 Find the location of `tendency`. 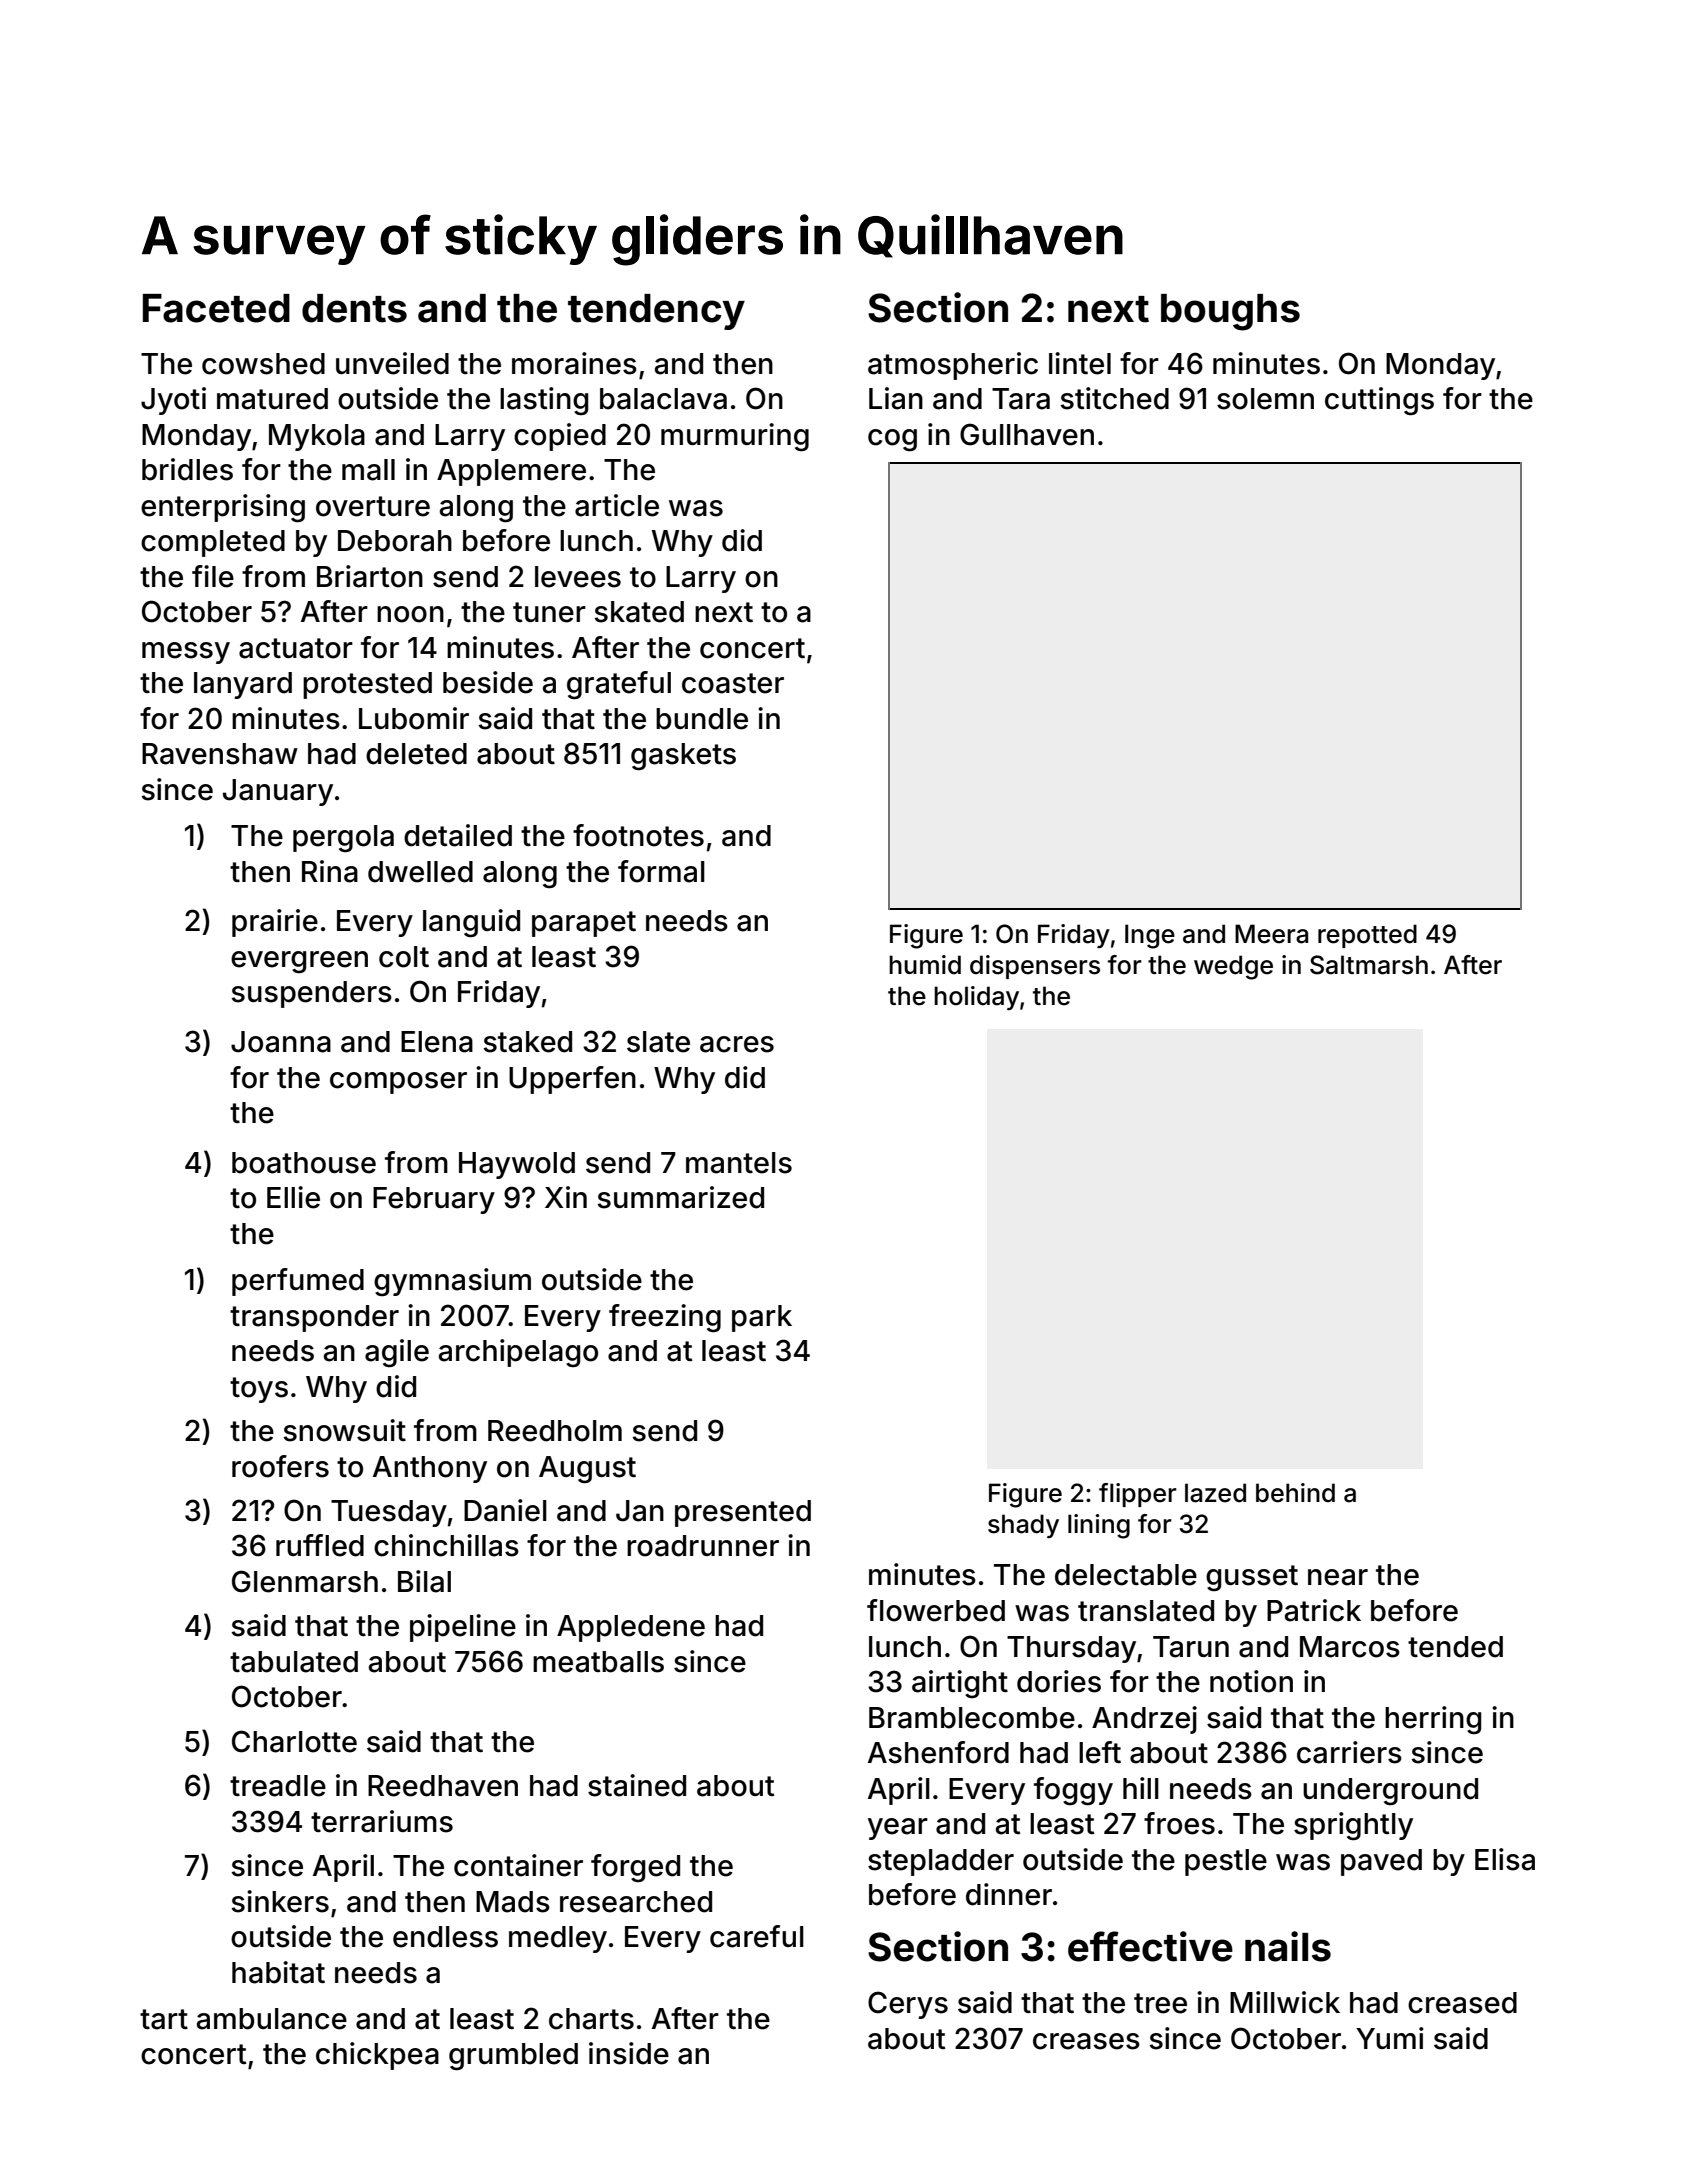

tendency is located at coordinates (656, 312).
